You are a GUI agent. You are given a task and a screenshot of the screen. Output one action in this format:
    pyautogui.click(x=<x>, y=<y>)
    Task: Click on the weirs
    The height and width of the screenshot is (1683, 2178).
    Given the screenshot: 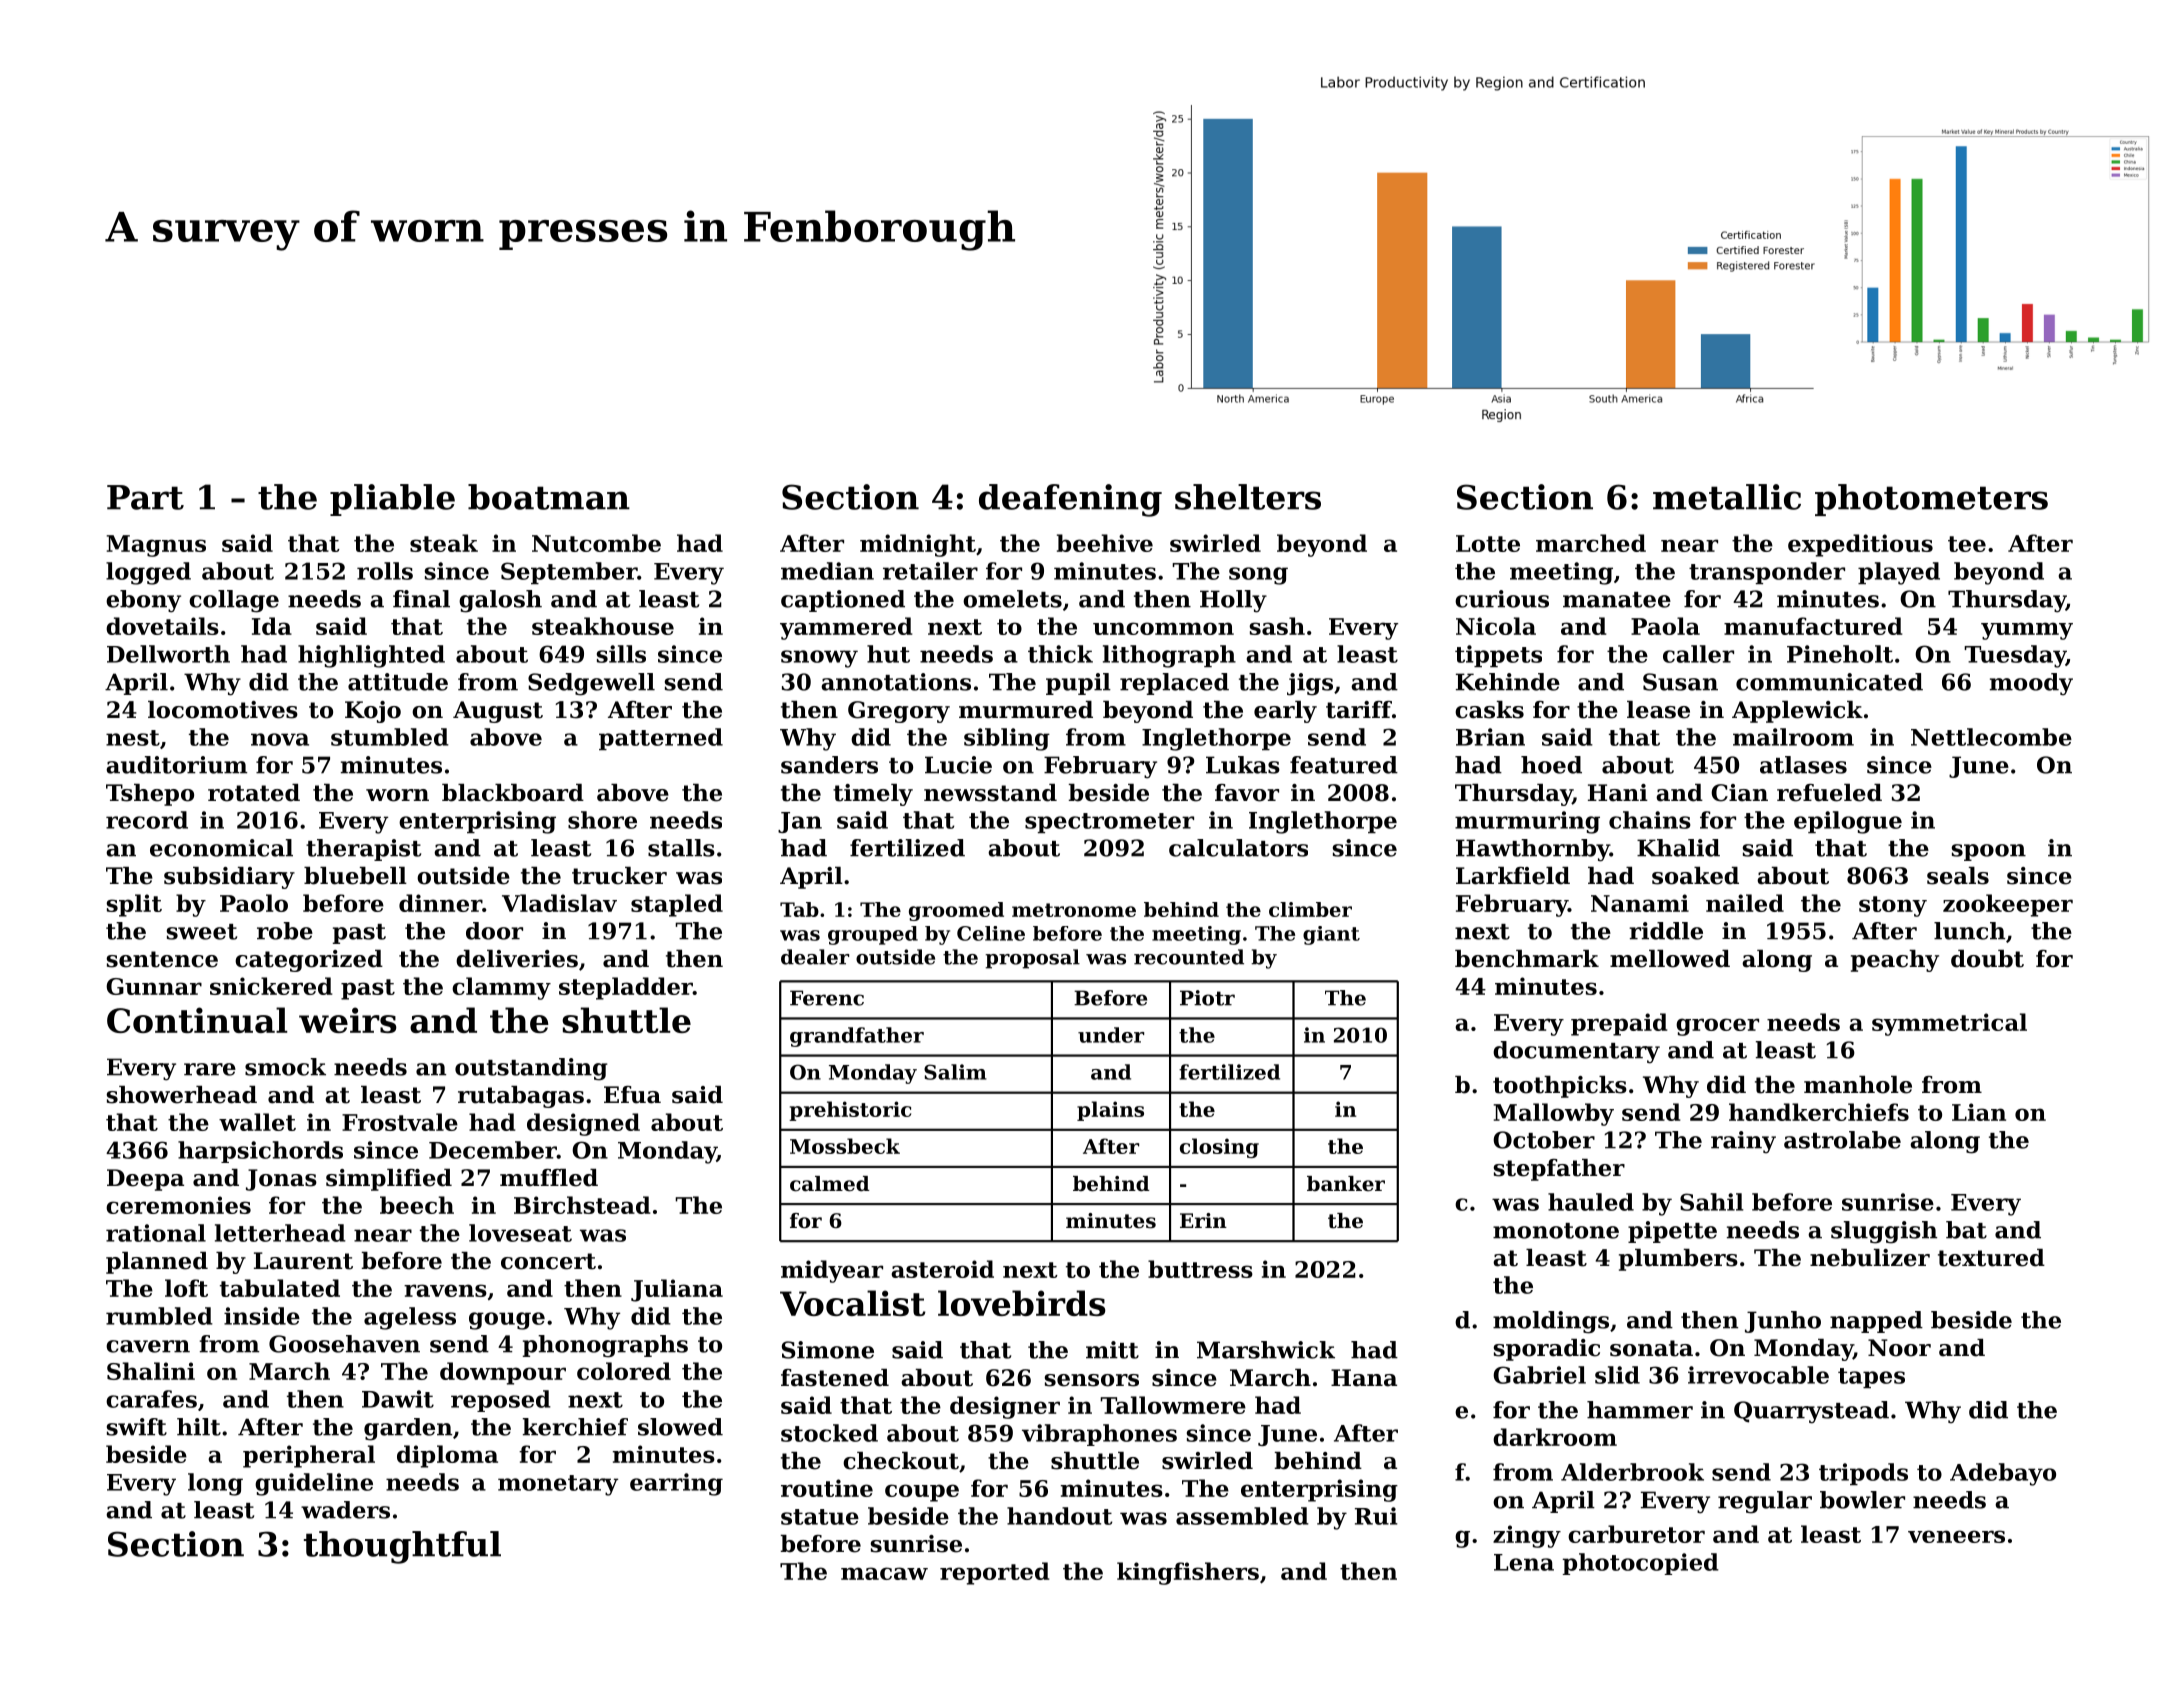 What is the action you would take?
    pyautogui.click(x=348, y=1020)
